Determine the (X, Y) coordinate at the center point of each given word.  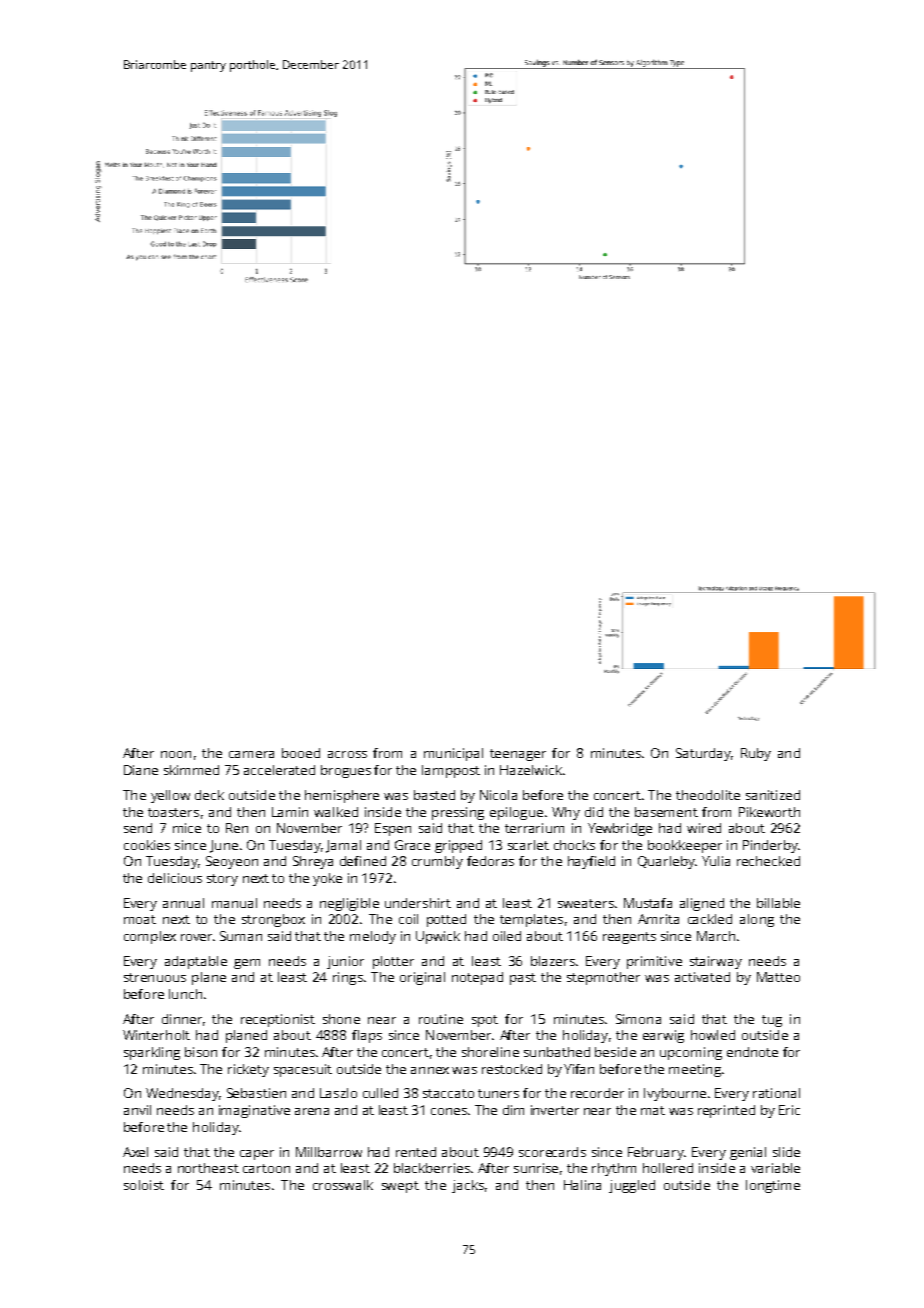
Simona (638, 1019)
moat (140, 919)
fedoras (490, 861)
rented (416, 1152)
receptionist (278, 1020)
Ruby (756, 754)
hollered (668, 1168)
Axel (135, 1152)
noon (176, 754)
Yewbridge (620, 829)
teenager (518, 755)
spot (485, 1021)
